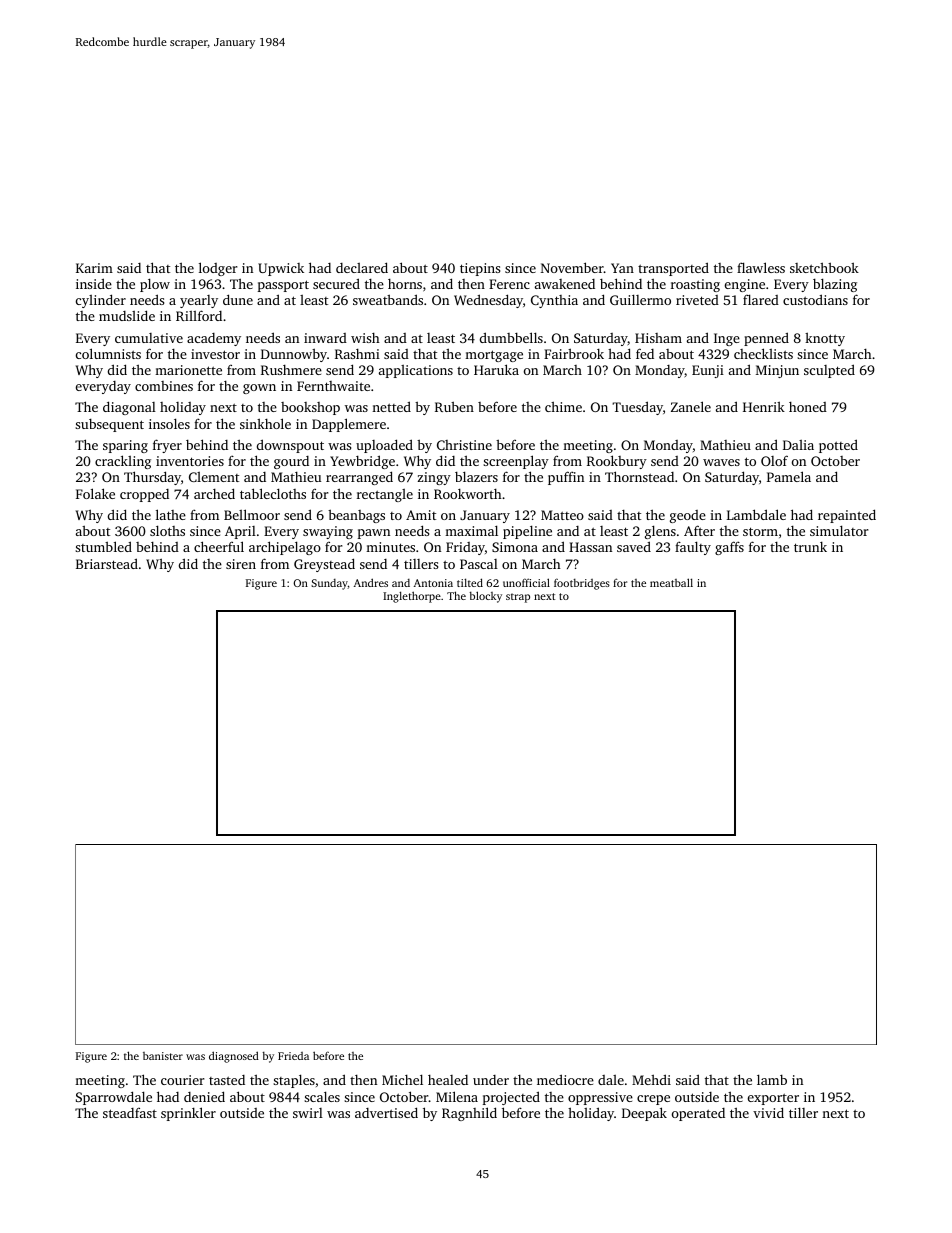  What do you see at coordinates (293, 1056) in the page?
I see `Frieda` at bounding box center [293, 1056].
